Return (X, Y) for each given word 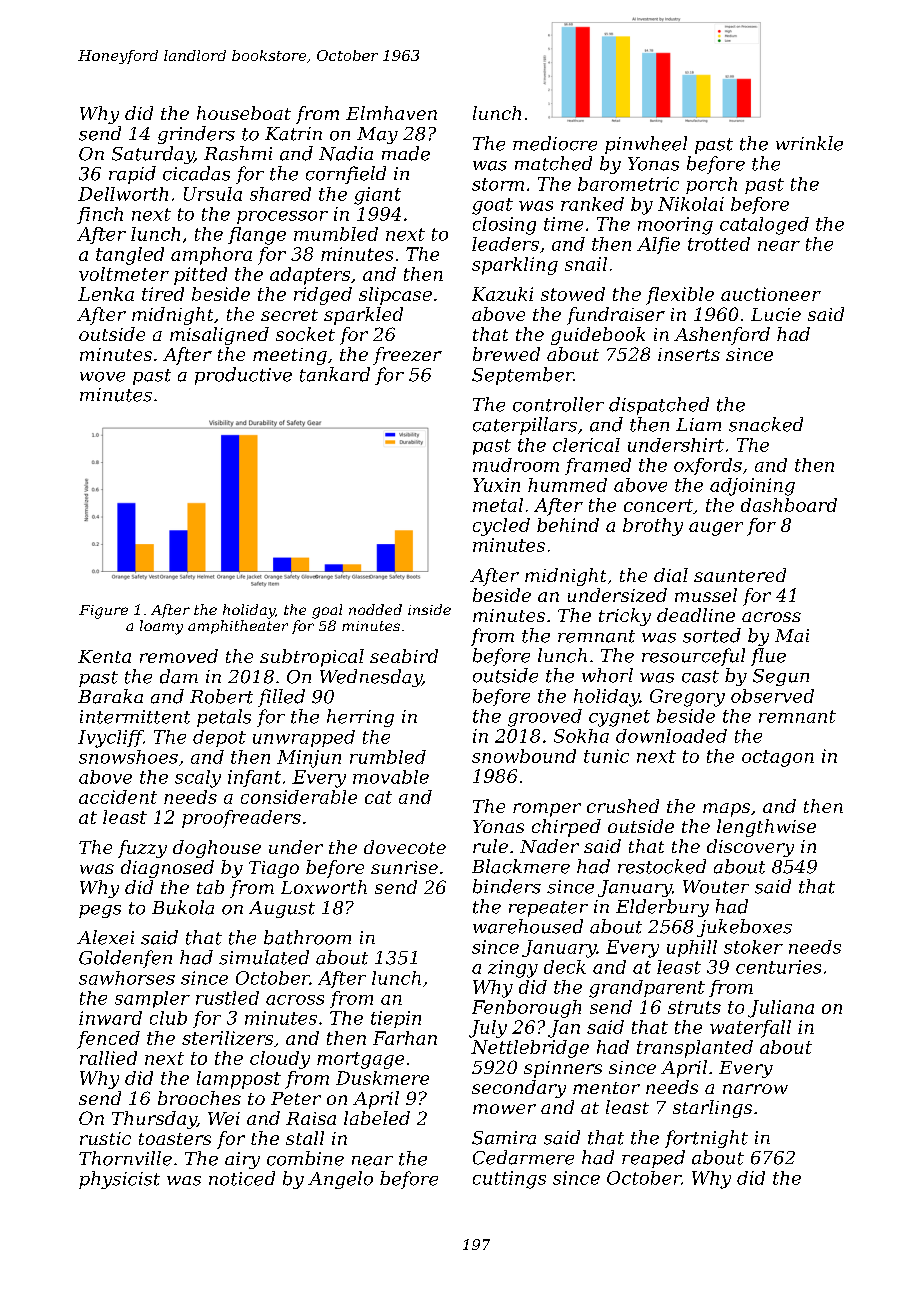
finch (100, 215)
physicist (119, 1180)
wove (102, 377)
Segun (781, 677)
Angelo (340, 1180)
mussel (706, 595)
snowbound (524, 756)
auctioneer (771, 294)
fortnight (706, 1139)
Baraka (110, 696)
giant (377, 196)
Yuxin (496, 485)
